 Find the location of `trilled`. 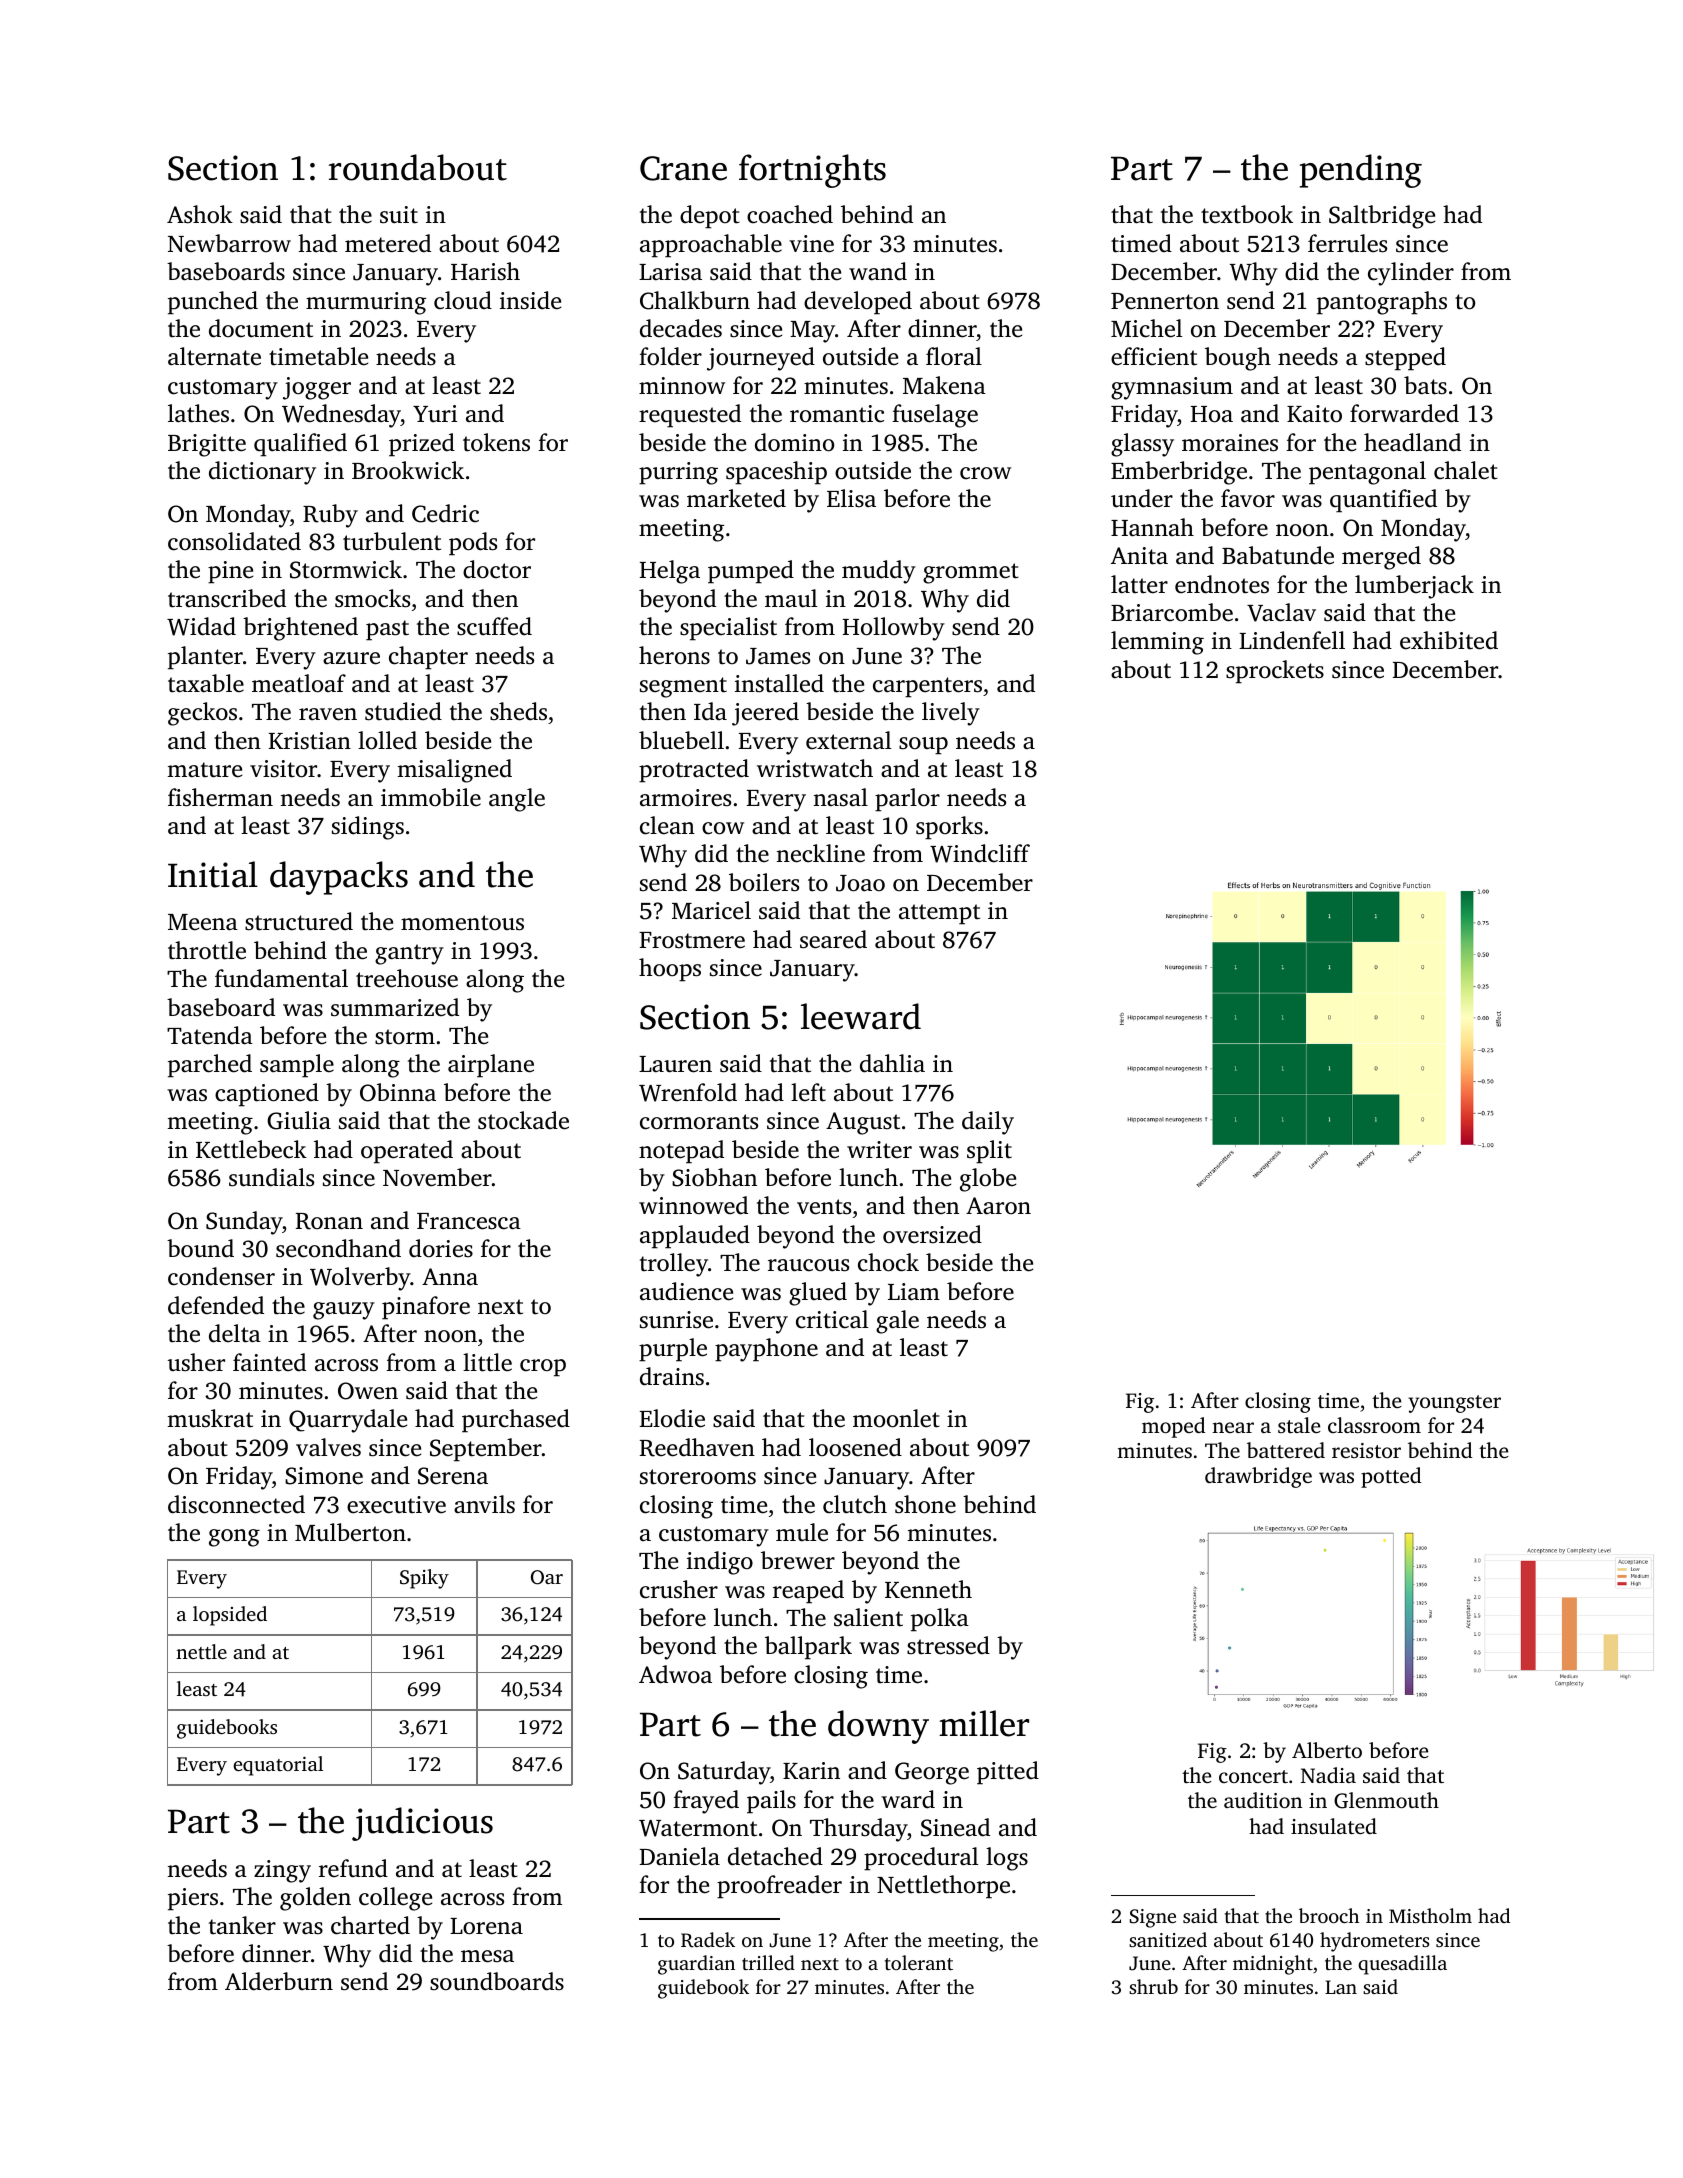

trilled is located at coordinates (768, 1962).
